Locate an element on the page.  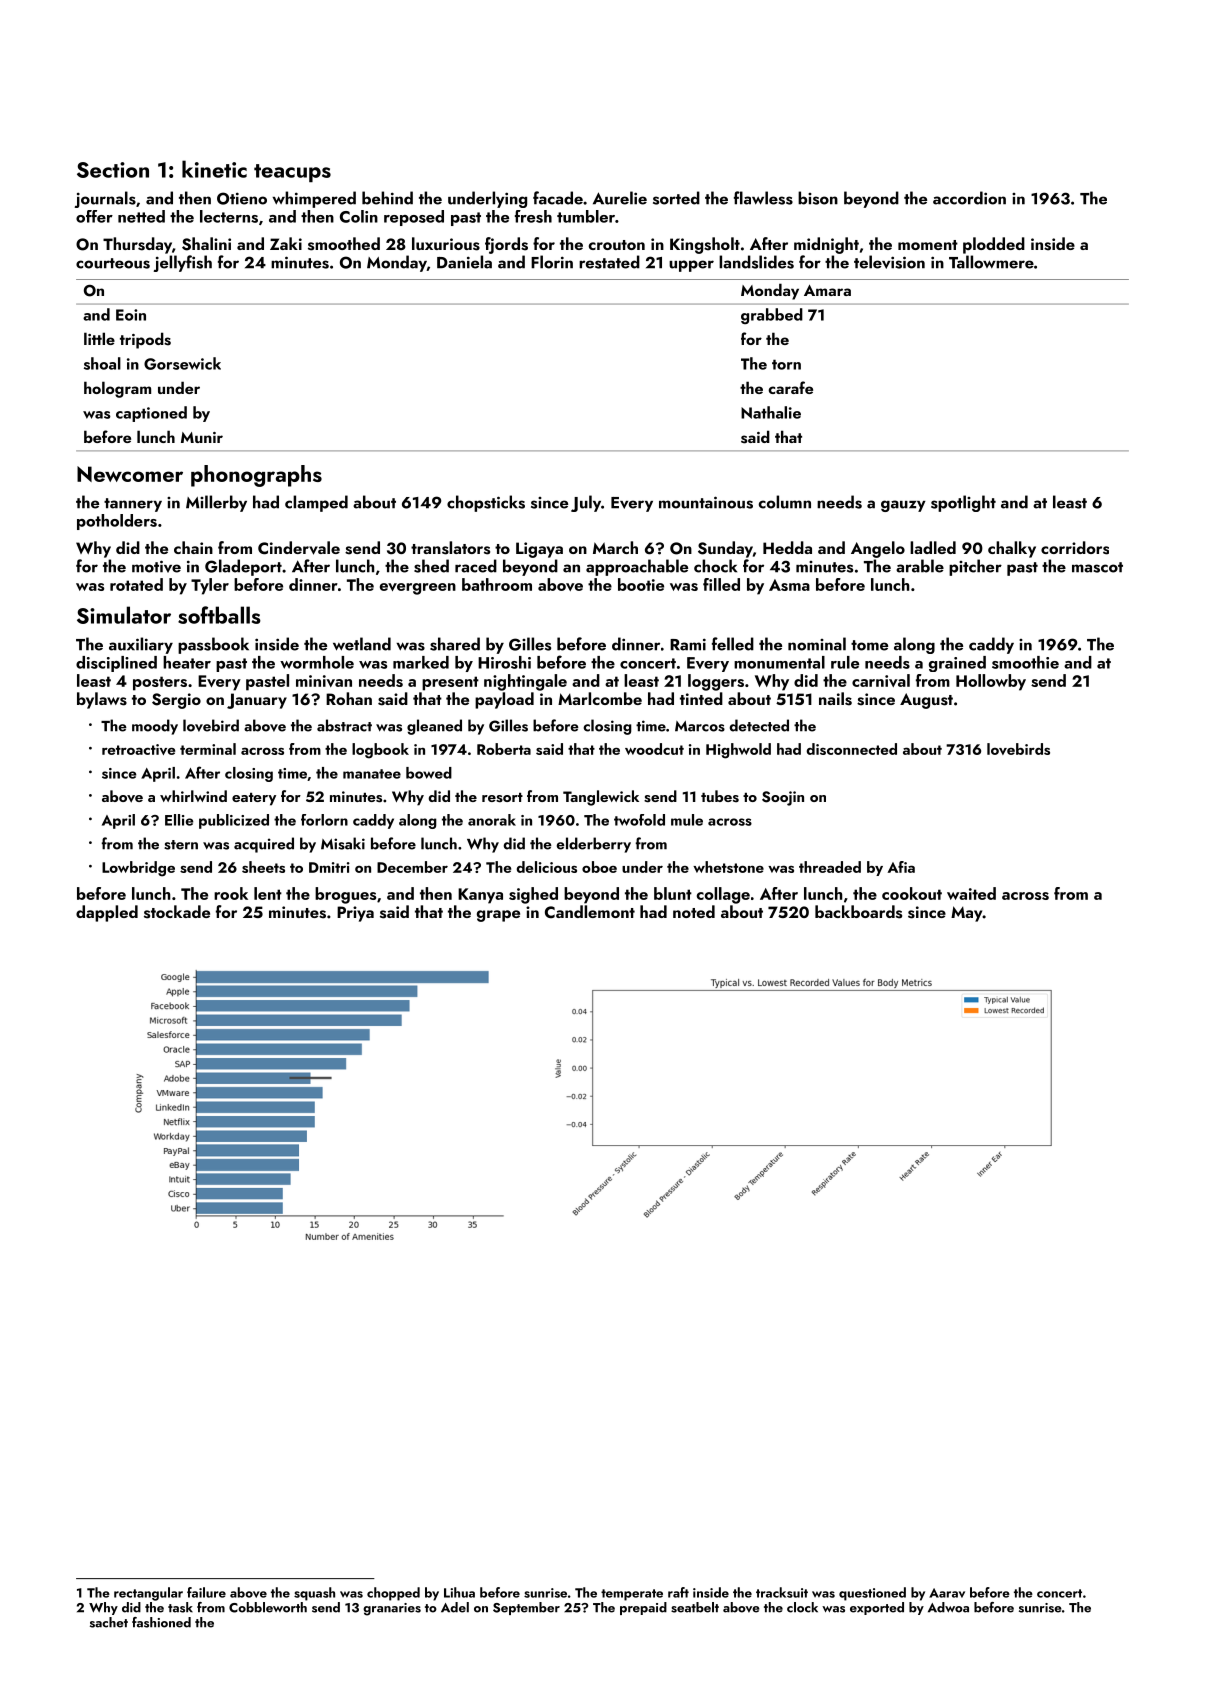
Priya is located at coordinates (355, 914).
